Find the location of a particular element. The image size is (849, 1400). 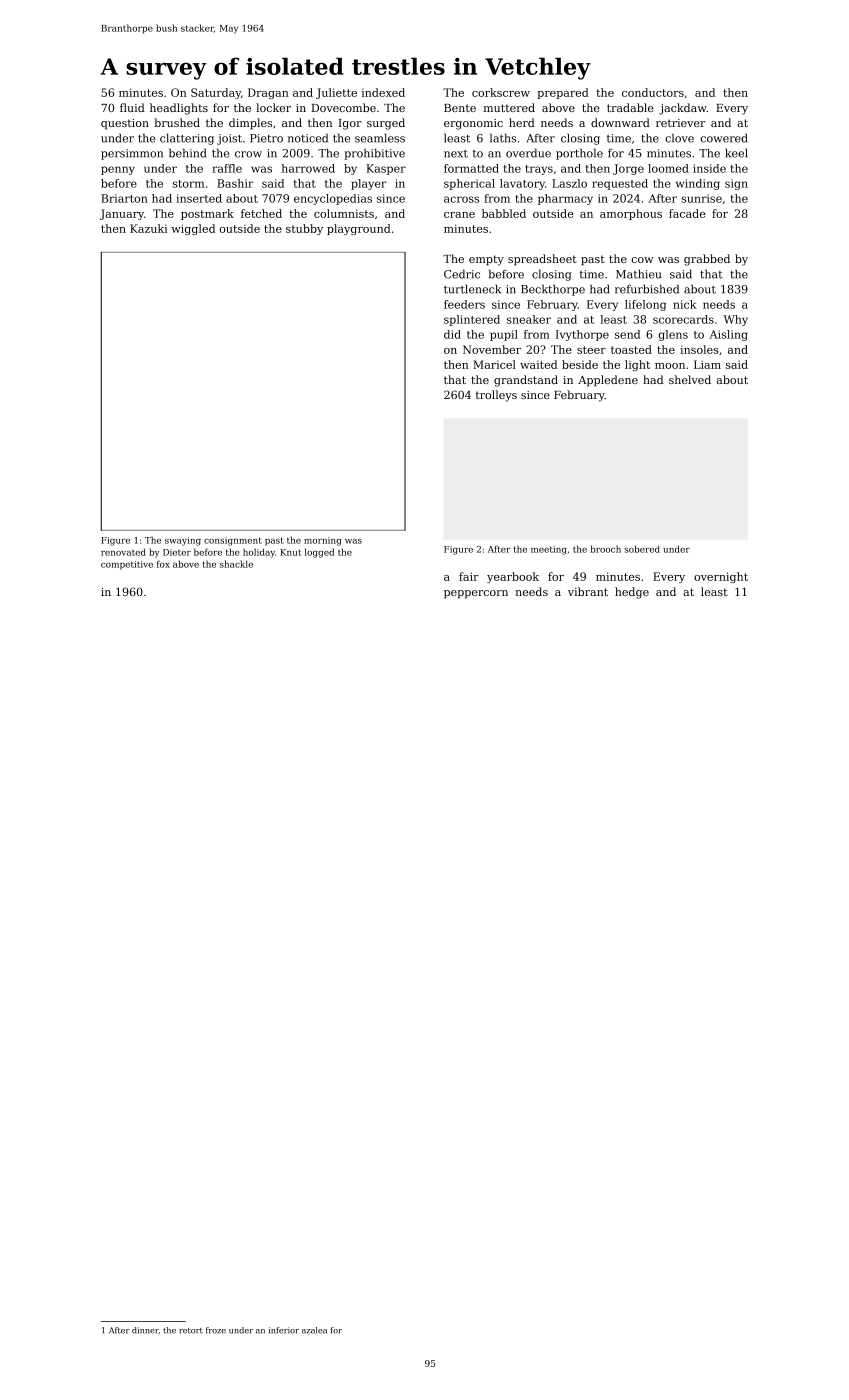

competitive is located at coordinates (127, 565).
